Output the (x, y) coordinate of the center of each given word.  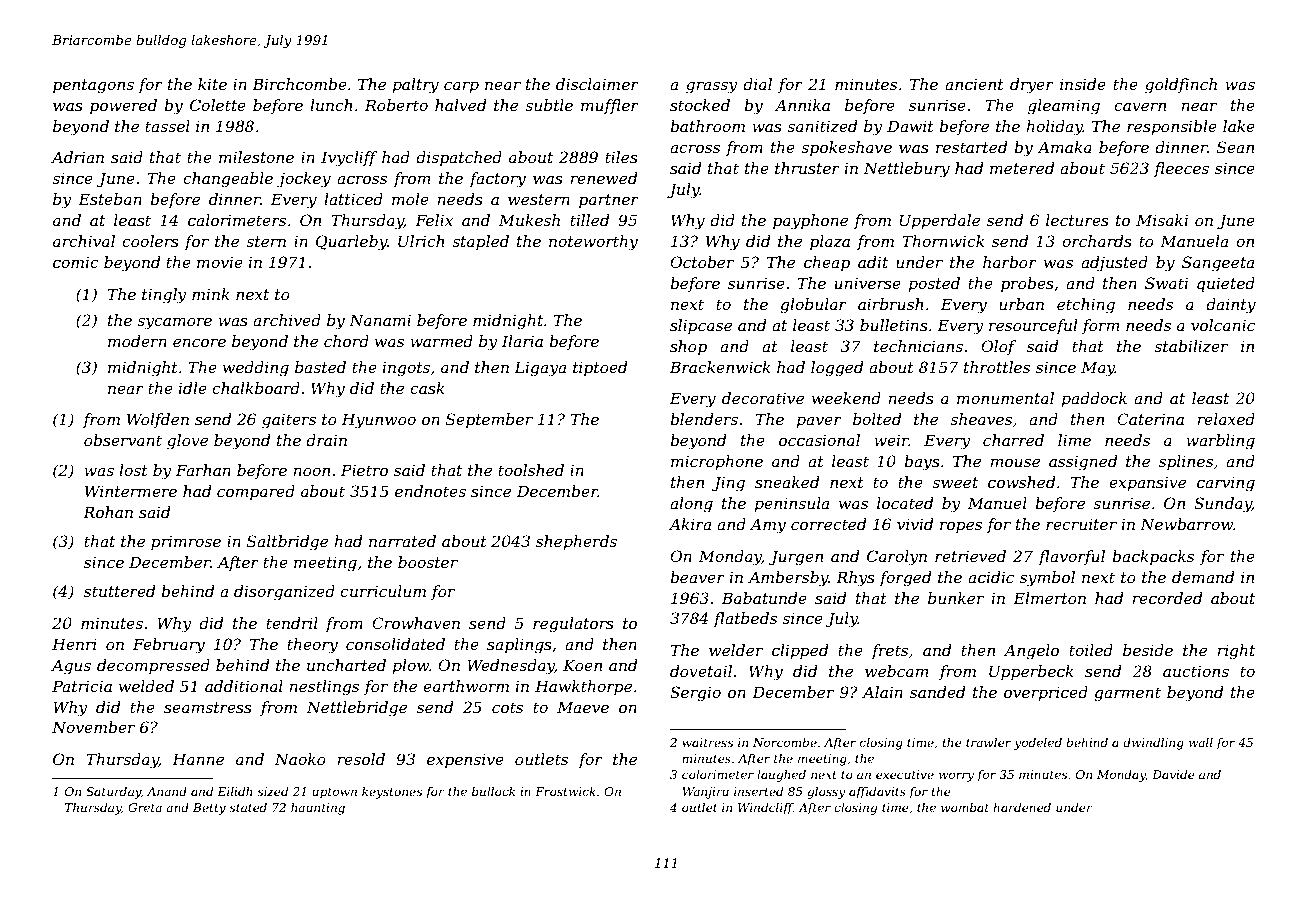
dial (757, 84)
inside (1083, 84)
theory (312, 646)
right (1236, 652)
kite (212, 84)
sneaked (787, 482)
